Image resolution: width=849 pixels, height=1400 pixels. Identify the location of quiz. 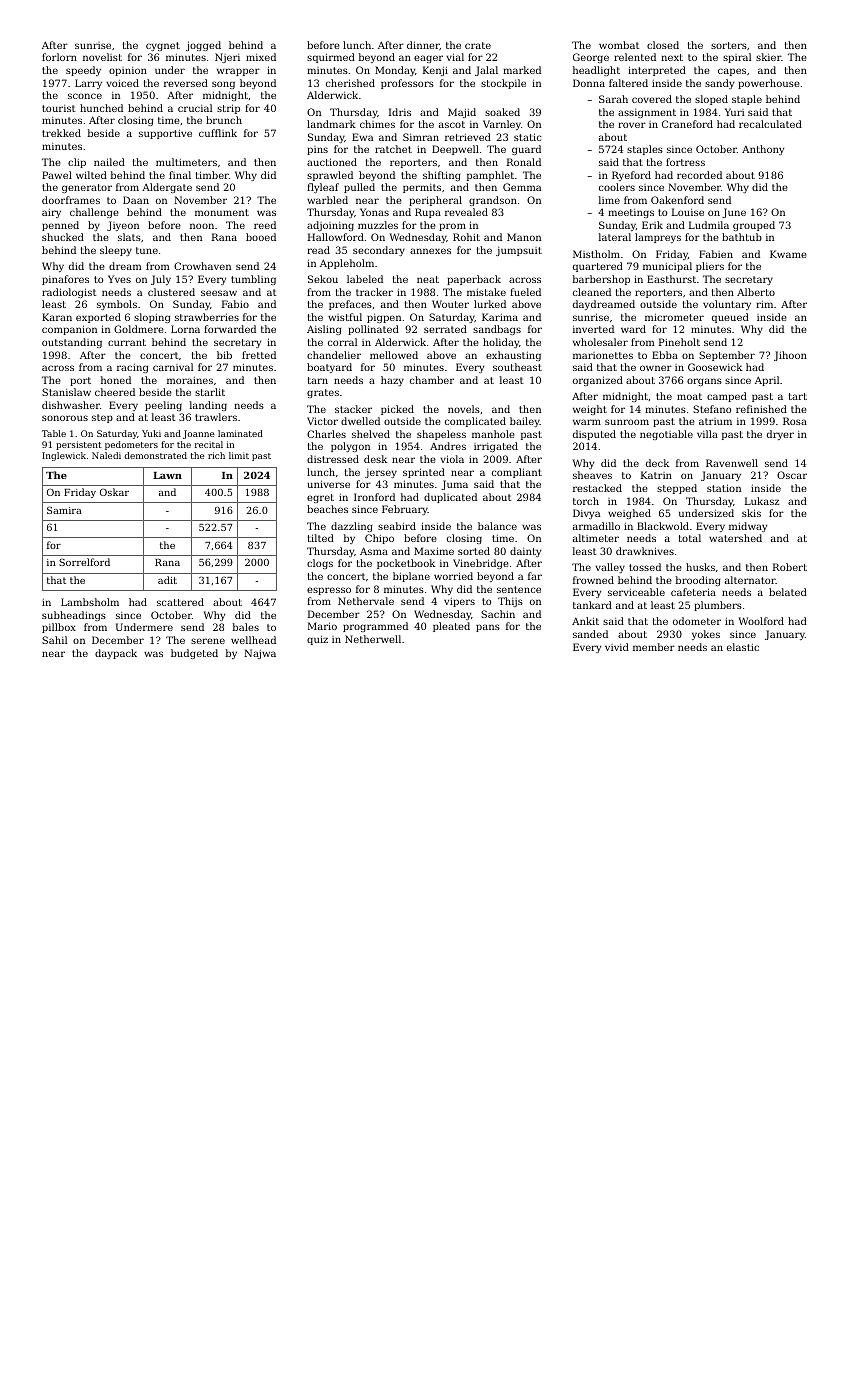
(317, 640).
